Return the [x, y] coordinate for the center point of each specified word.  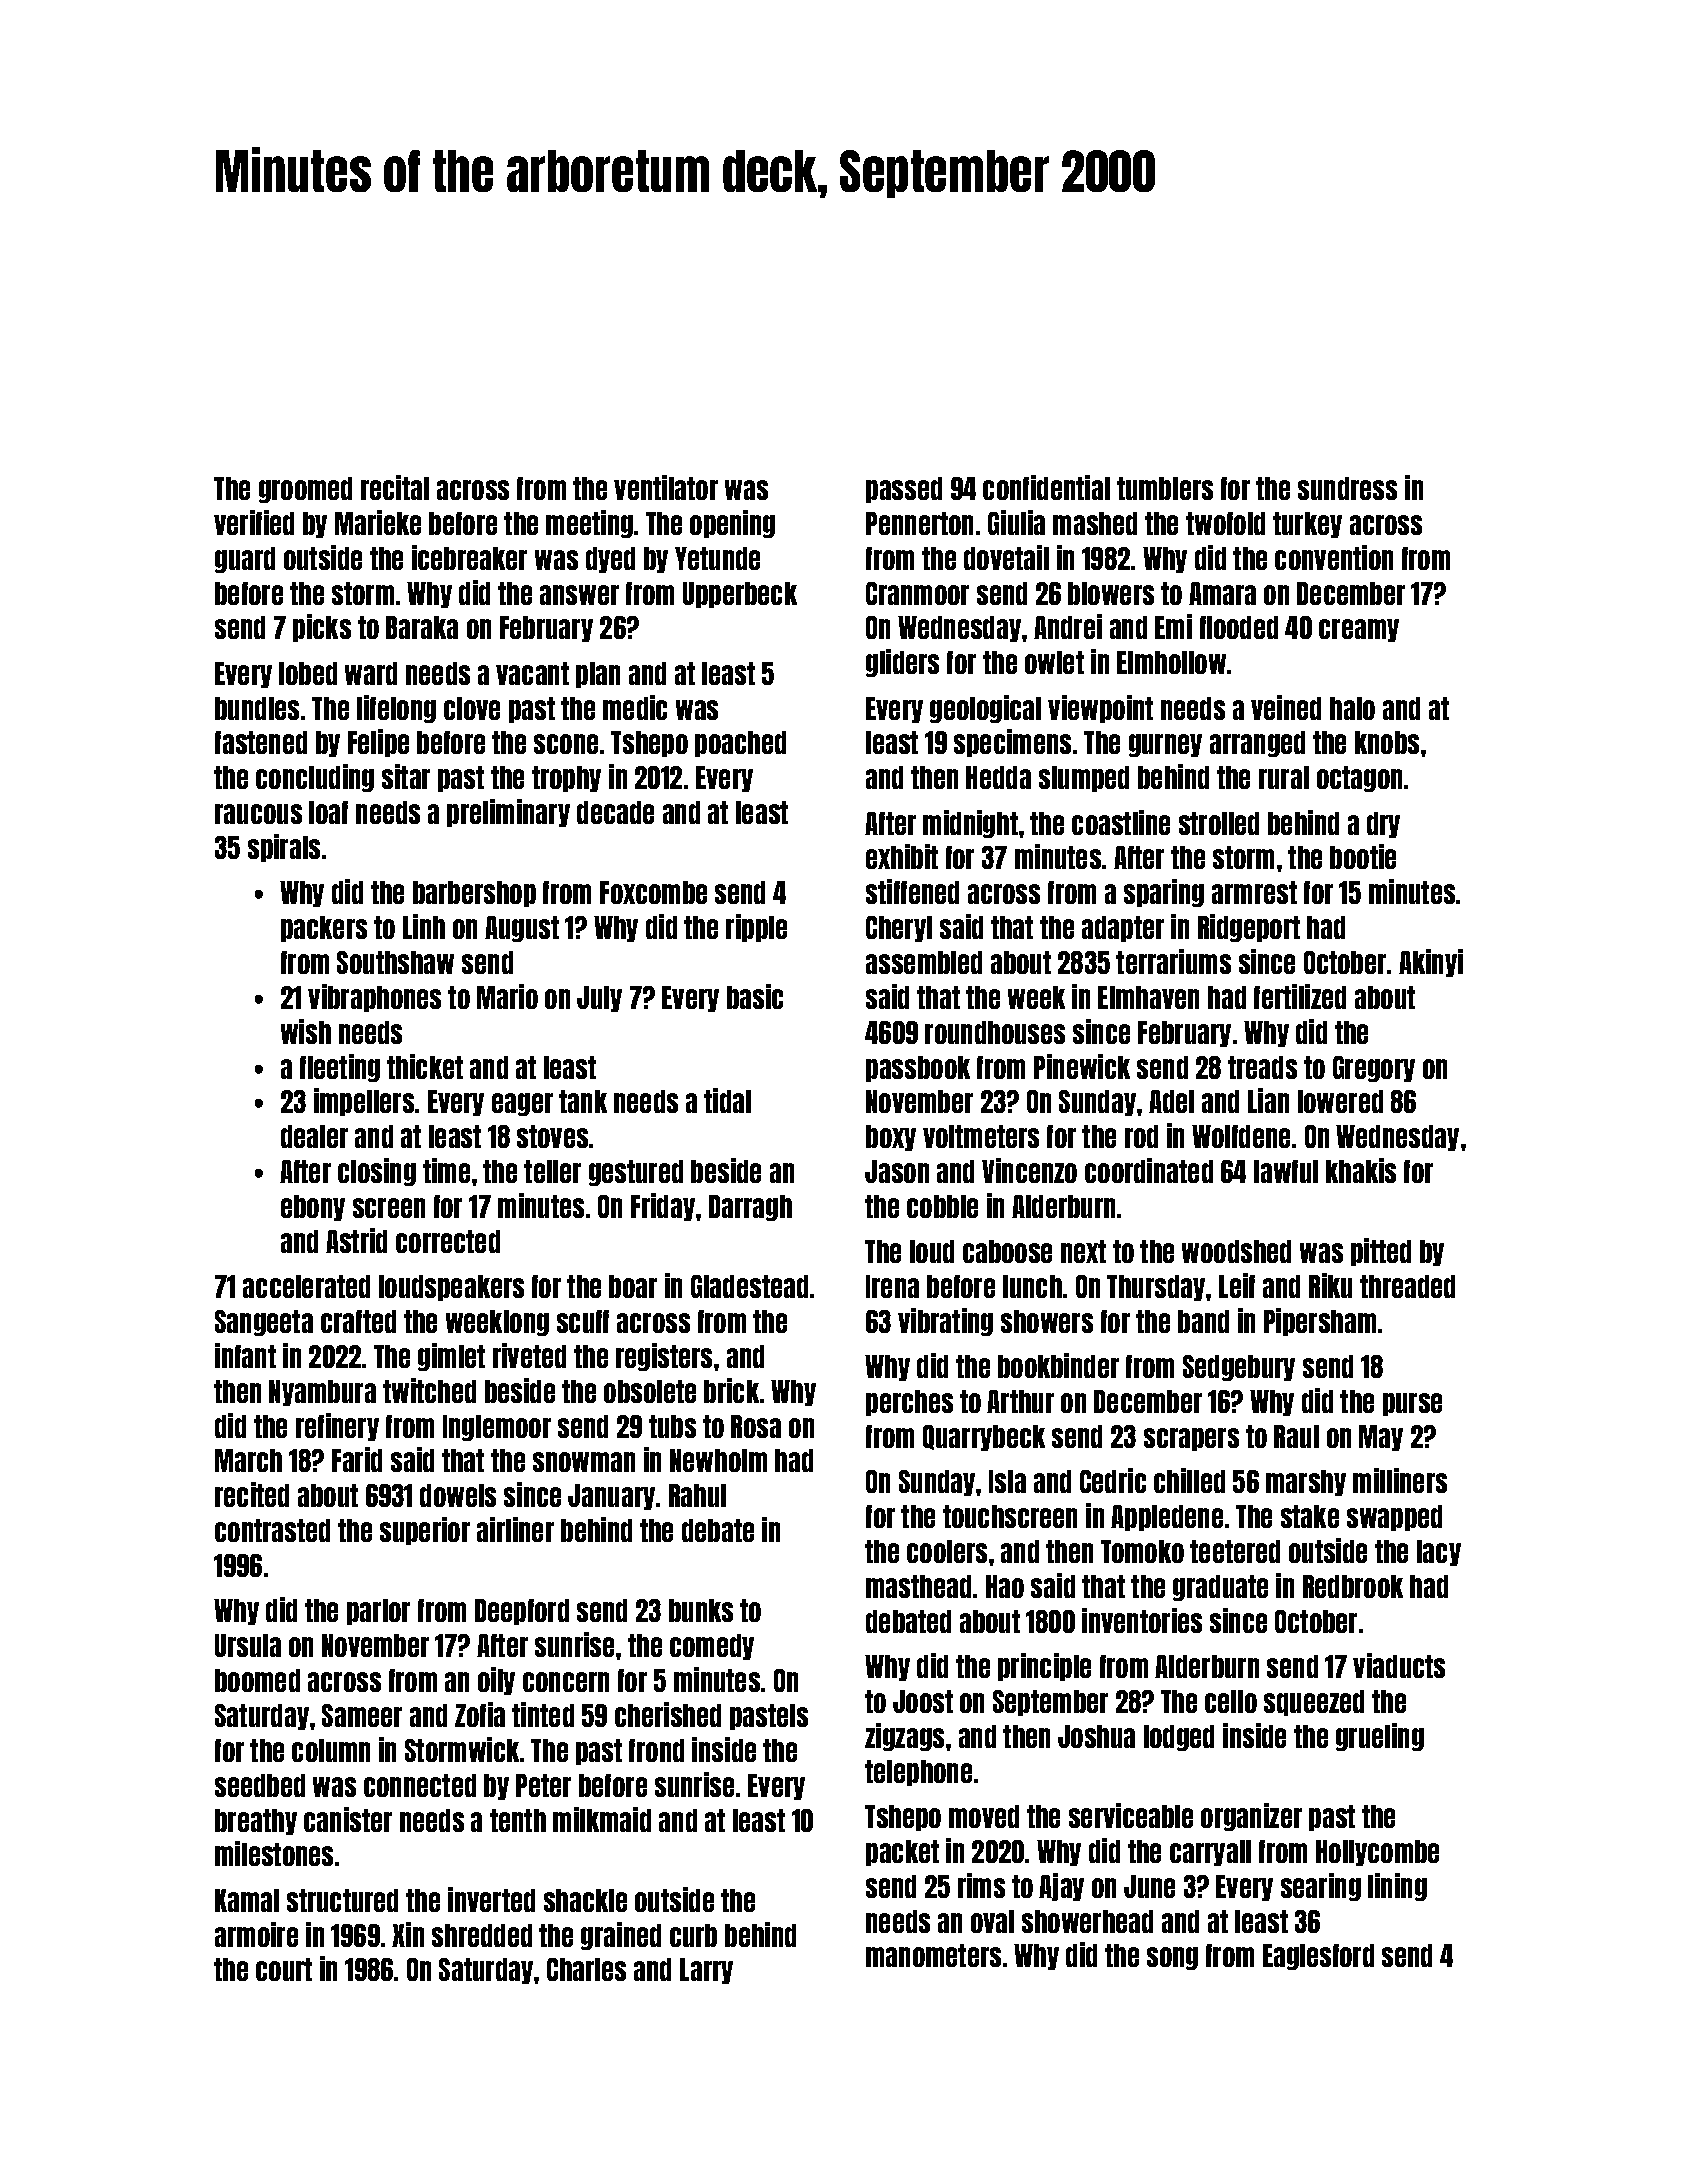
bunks [701, 1610]
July [599, 999]
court [284, 1969]
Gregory [1374, 1069]
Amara [1222, 593]
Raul [1296, 1436]
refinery [337, 1427]
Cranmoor [917, 593]
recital [395, 487]
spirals [284, 848]
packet [902, 1853]
